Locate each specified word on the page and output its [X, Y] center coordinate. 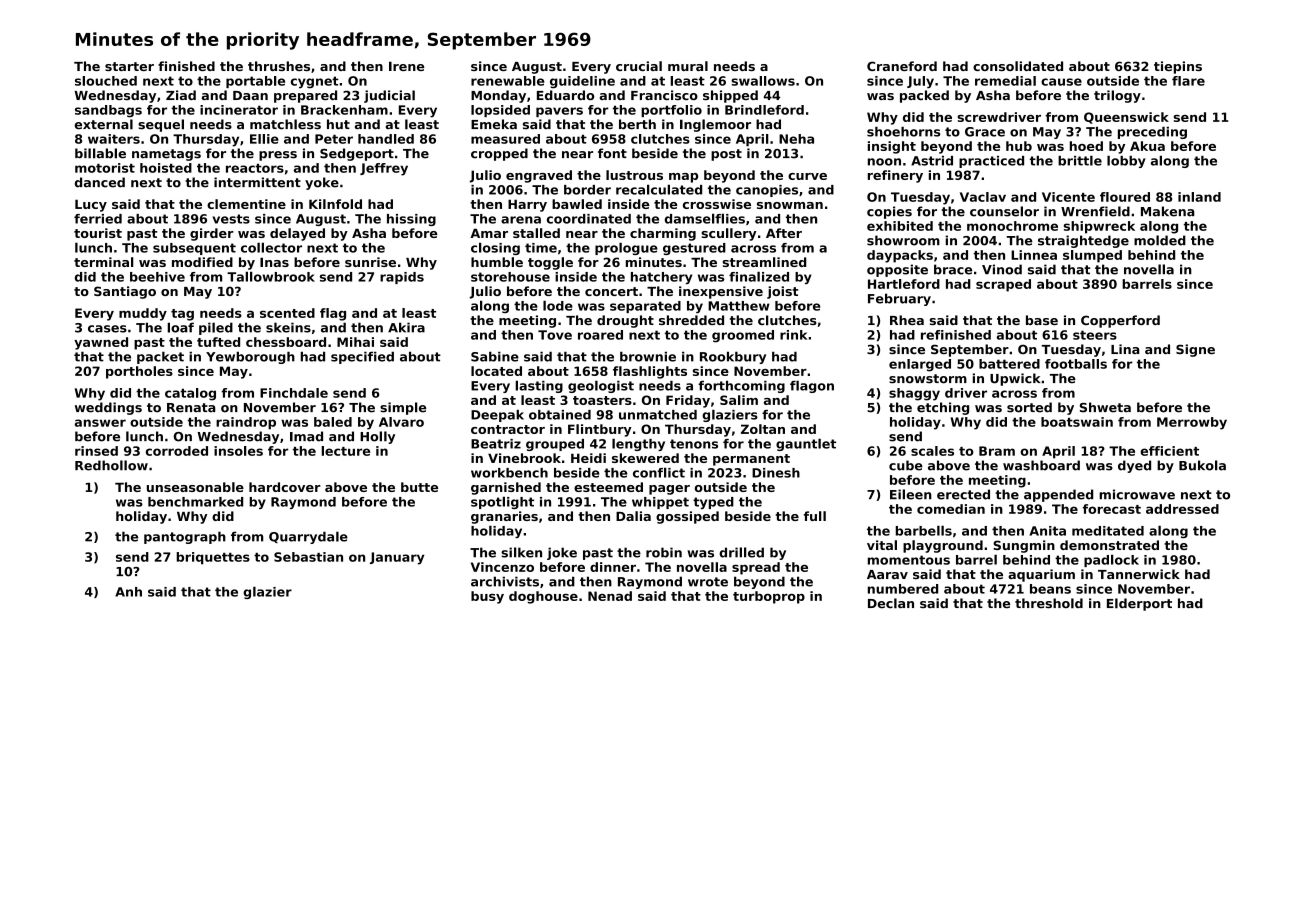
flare [1188, 81]
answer [100, 423]
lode [558, 305]
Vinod [1002, 269]
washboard [1041, 465]
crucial [639, 66]
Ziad [181, 95]
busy [487, 597]
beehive [157, 277]
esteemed [608, 487]
